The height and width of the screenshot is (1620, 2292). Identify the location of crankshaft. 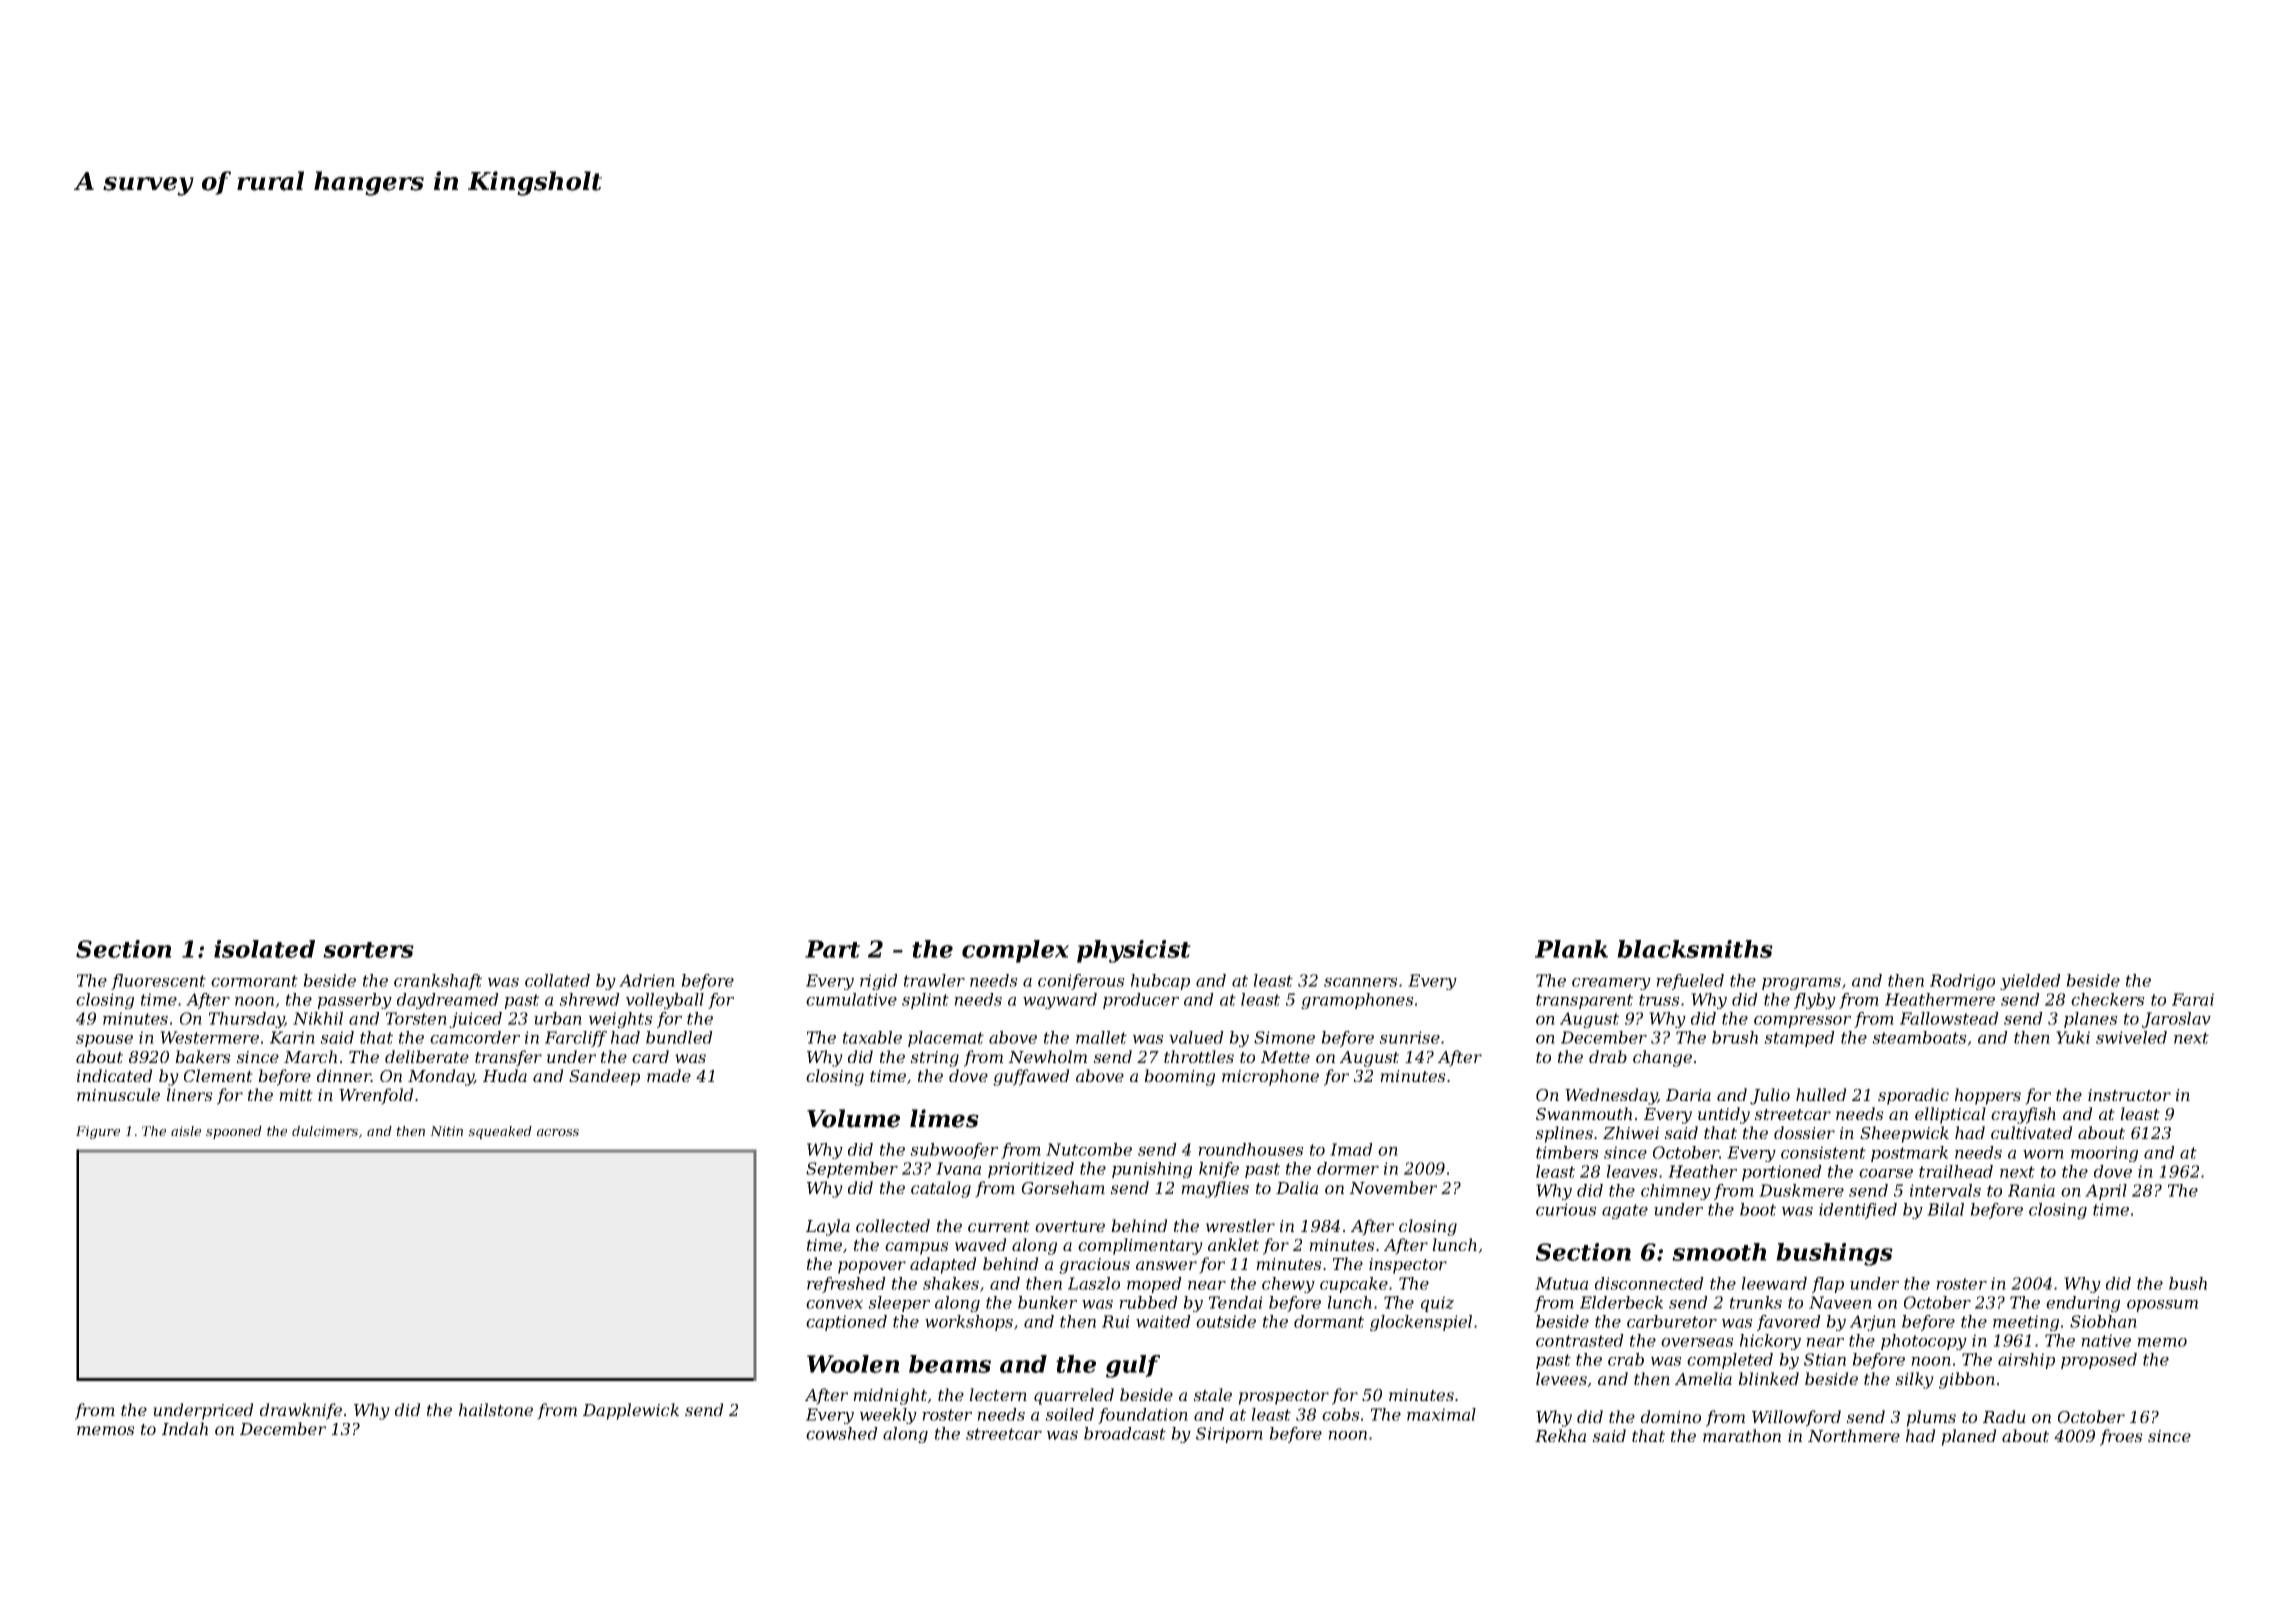
(438, 982).
